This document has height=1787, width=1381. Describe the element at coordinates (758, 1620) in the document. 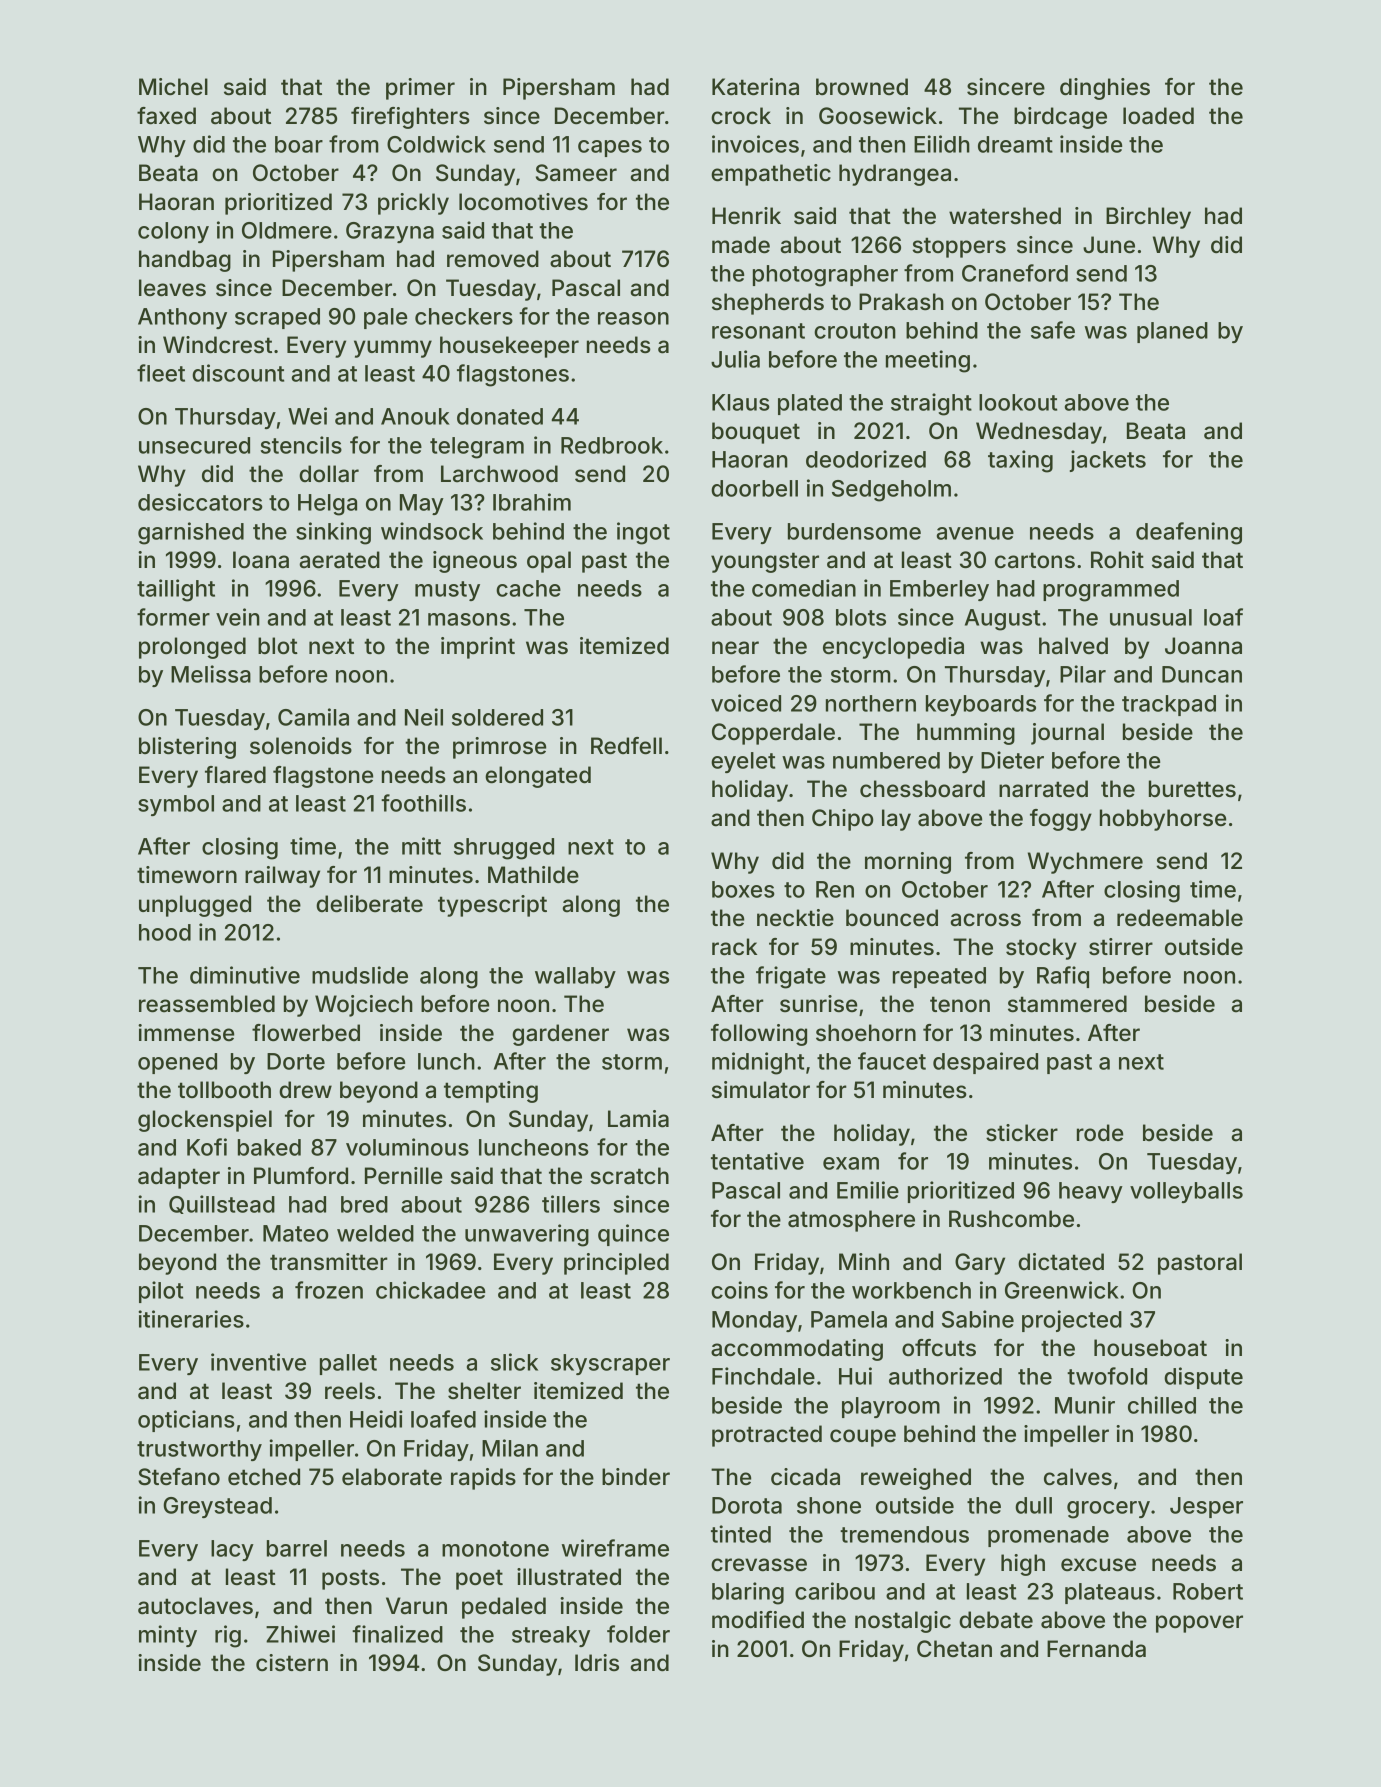

I see `modified` at that location.
